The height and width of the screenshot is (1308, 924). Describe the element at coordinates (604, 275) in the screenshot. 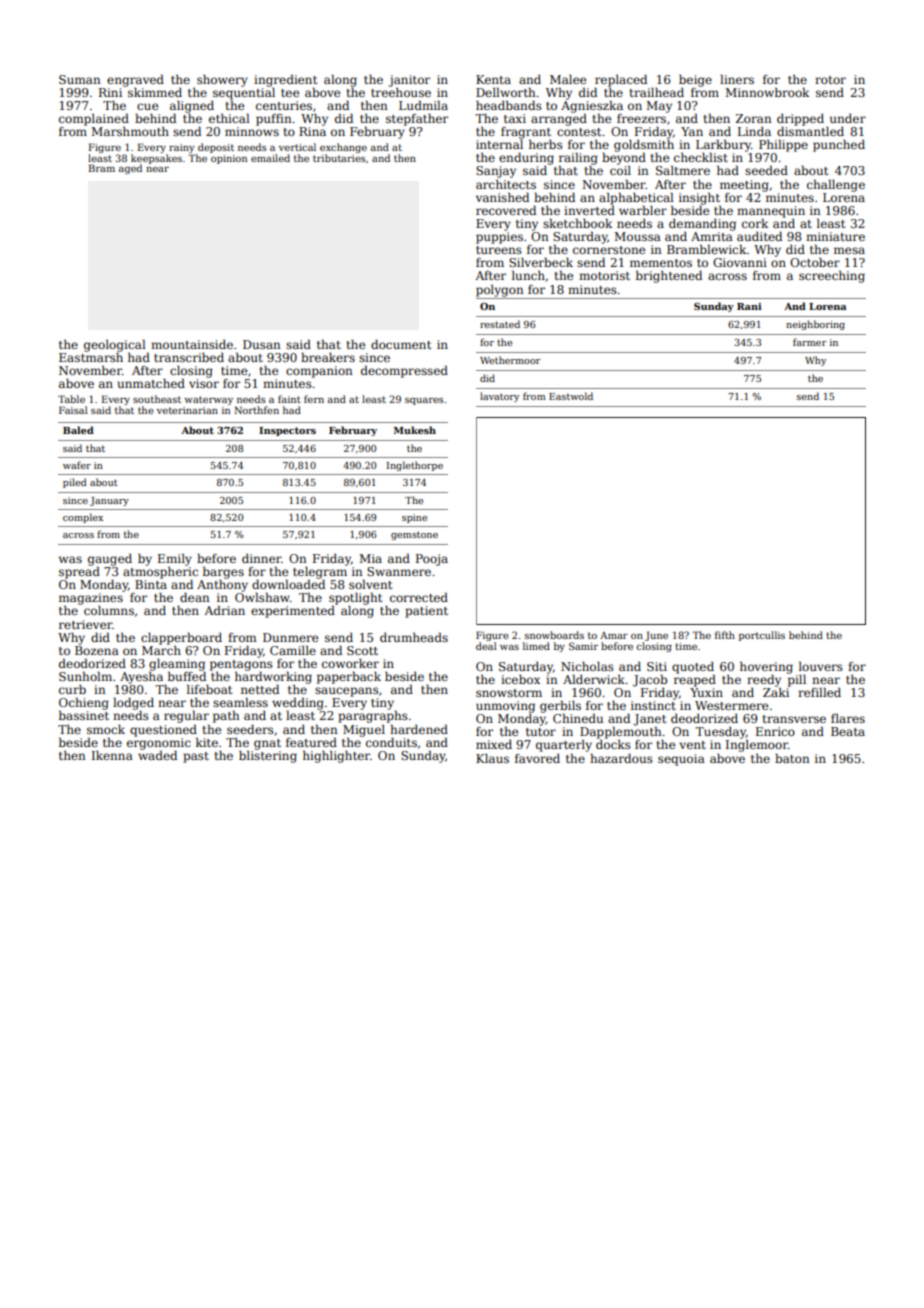

I see `motorist` at that location.
